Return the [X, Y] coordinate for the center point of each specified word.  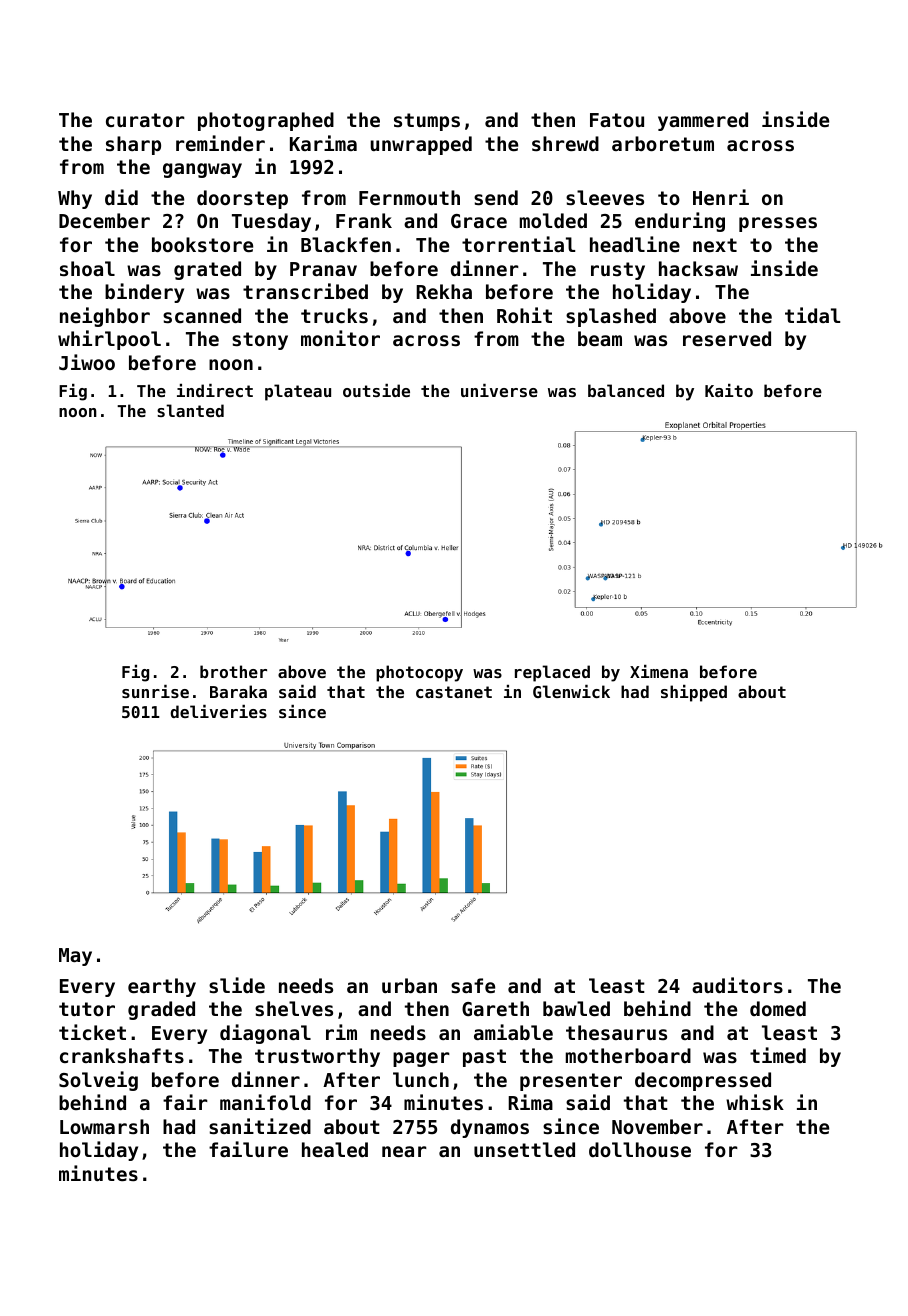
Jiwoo [87, 362]
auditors [737, 985]
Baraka [238, 691]
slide [237, 985]
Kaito [729, 390]
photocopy [419, 673]
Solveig [98, 1081]
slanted [190, 410]
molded [553, 220]
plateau [298, 392]
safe [473, 985]
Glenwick [571, 691]
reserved [727, 338]
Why [75, 199]
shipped [694, 693]
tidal [812, 315]
